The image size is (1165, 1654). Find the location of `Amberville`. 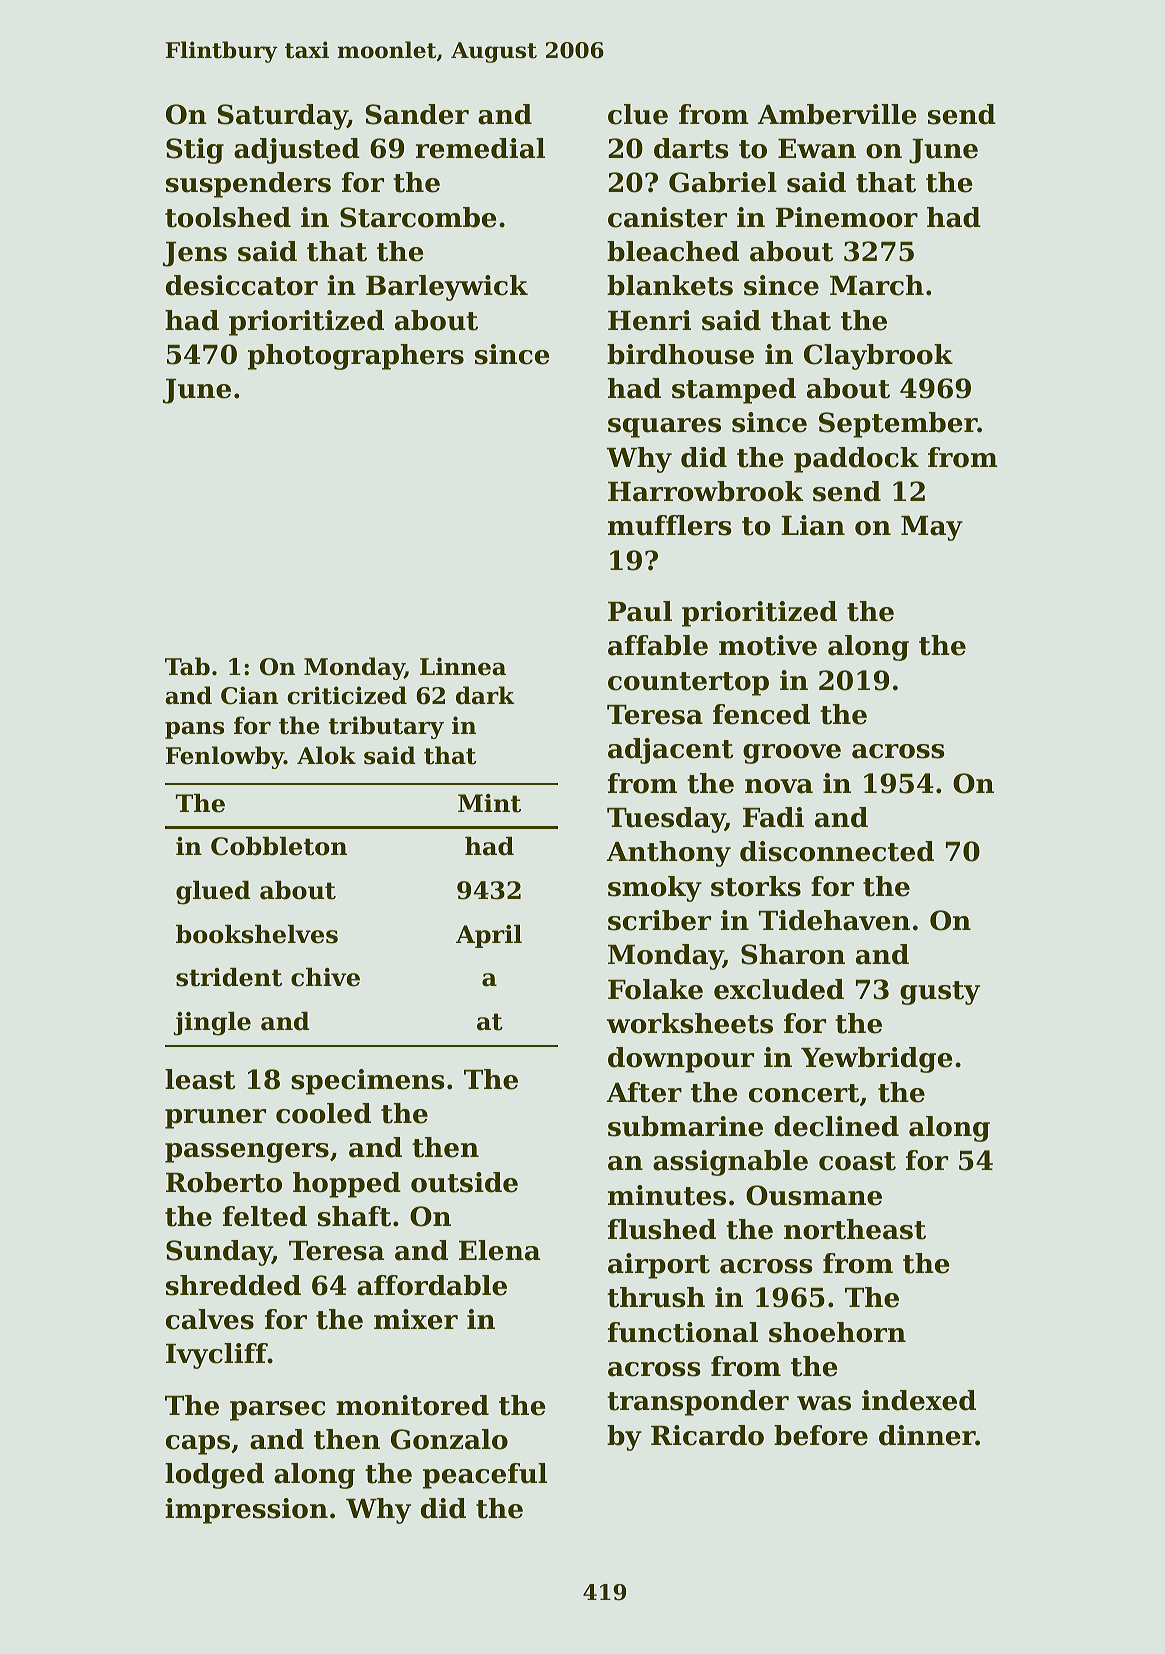

Amberville is located at coordinates (837, 114).
